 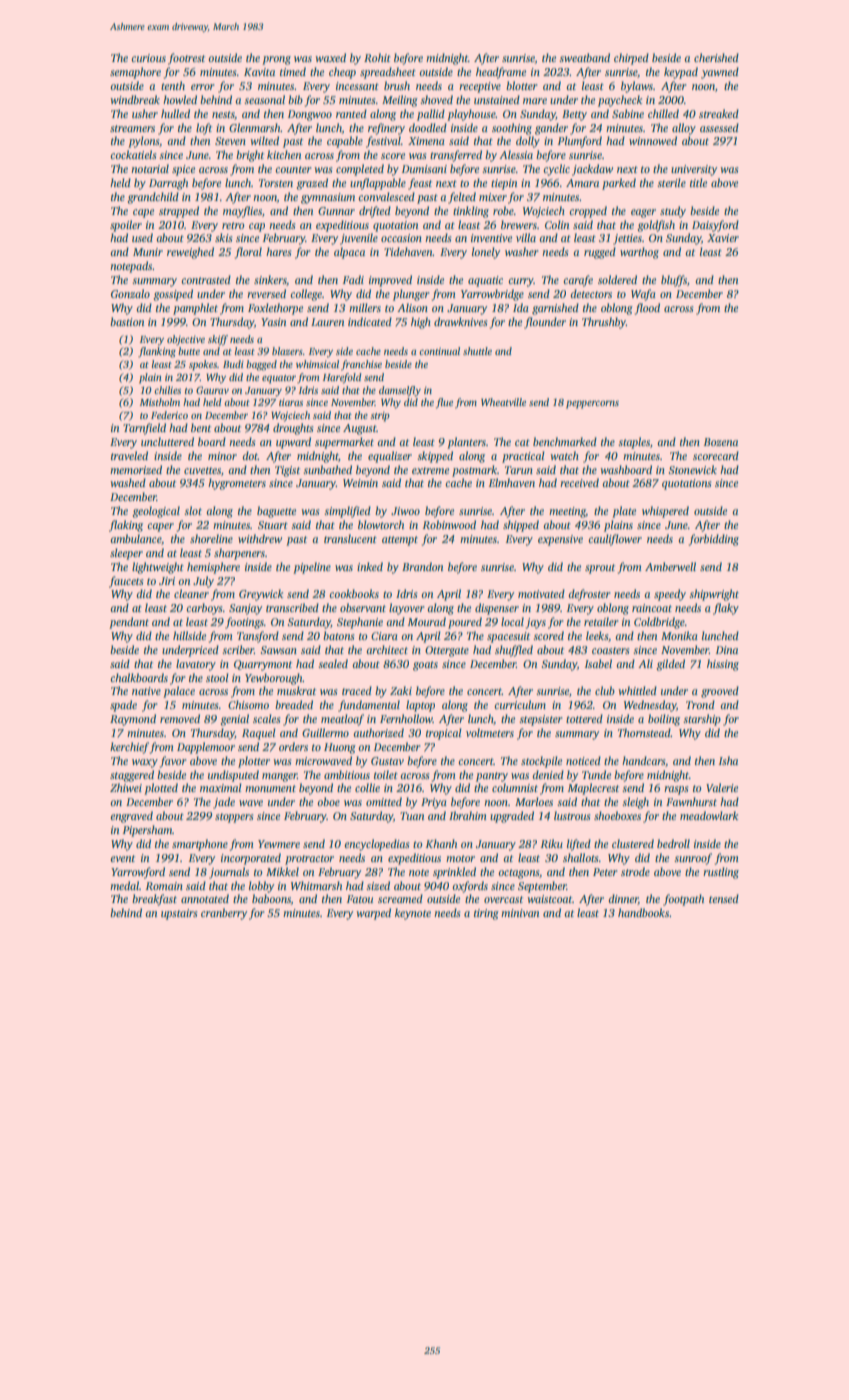 I want to click on continual, so click(x=440, y=351).
